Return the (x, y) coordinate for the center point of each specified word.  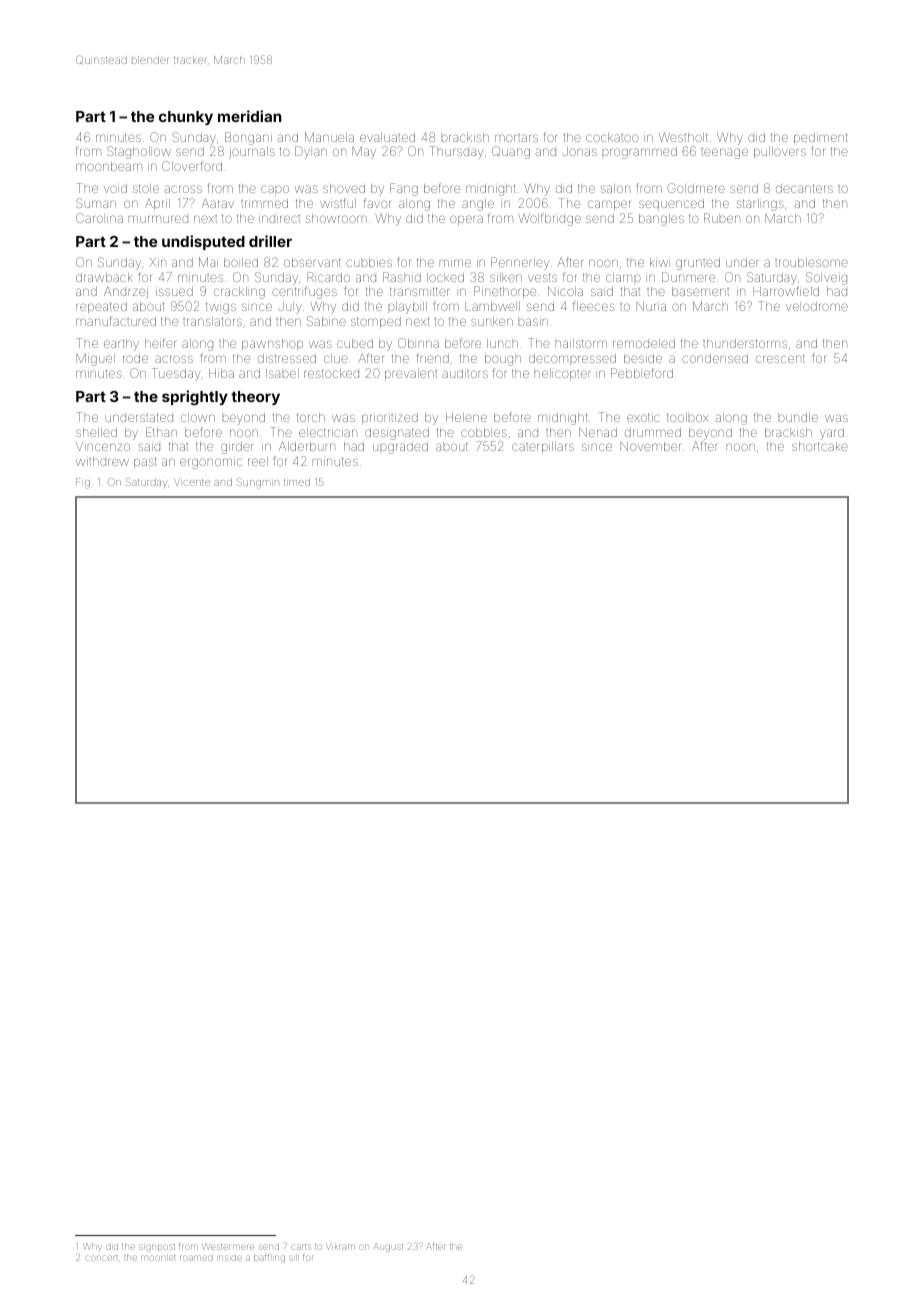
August (388, 1247)
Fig (83, 483)
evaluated (387, 137)
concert (102, 1258)
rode (135, 358)
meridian (250, 116)
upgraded (400, 448)
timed (297, 482)
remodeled (644, 343)
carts (301, 1247)
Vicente (192, 482)
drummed (653, 432)
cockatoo (612, 137)
